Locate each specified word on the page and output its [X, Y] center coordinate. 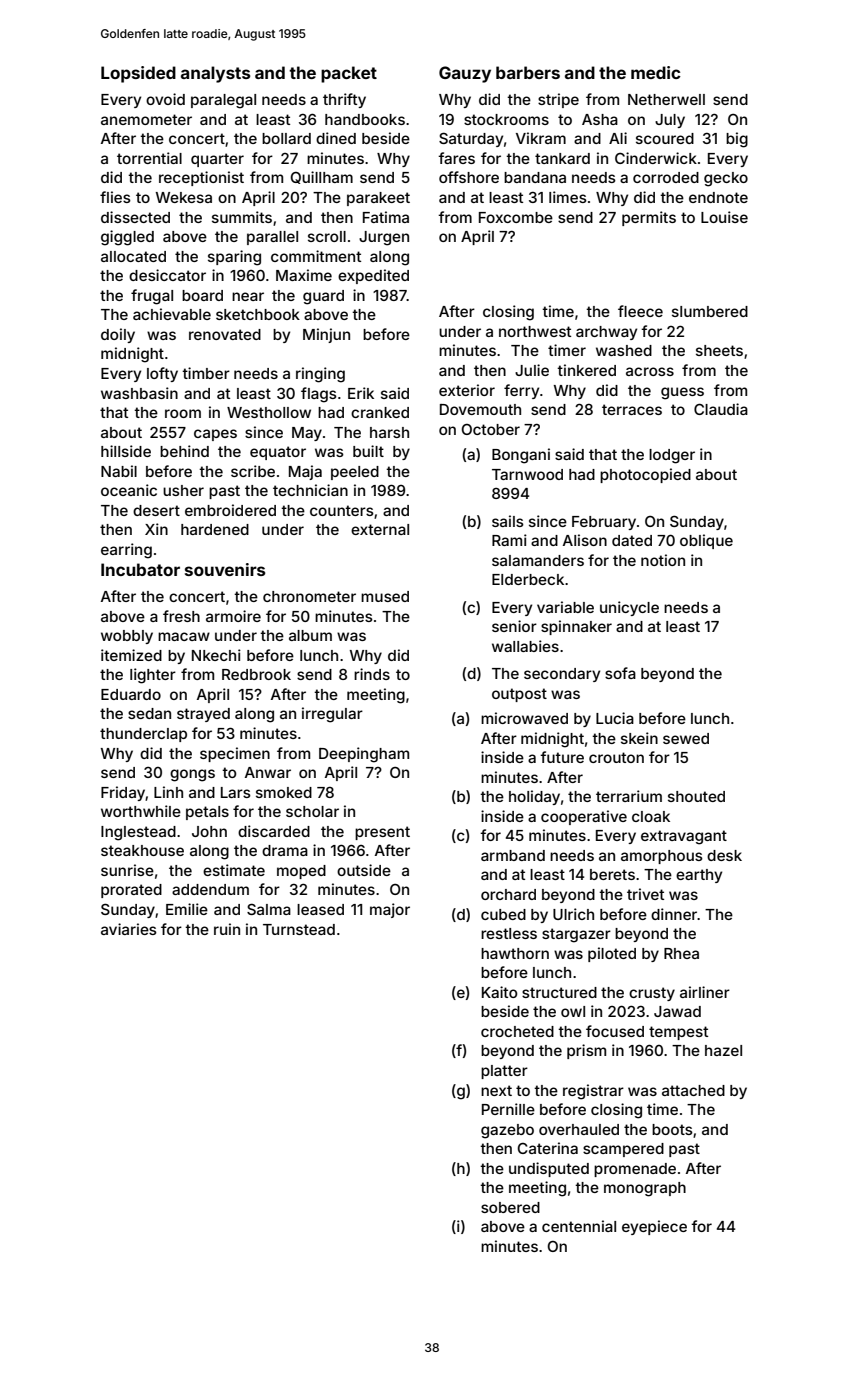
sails [508, 521]
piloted [612, 954]
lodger [672, 456]
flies [115, 197]
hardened [215, 529]
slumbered [710, 311]
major [390, 910]
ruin [227, 929]
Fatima [386, 217]
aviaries [129, 929]
